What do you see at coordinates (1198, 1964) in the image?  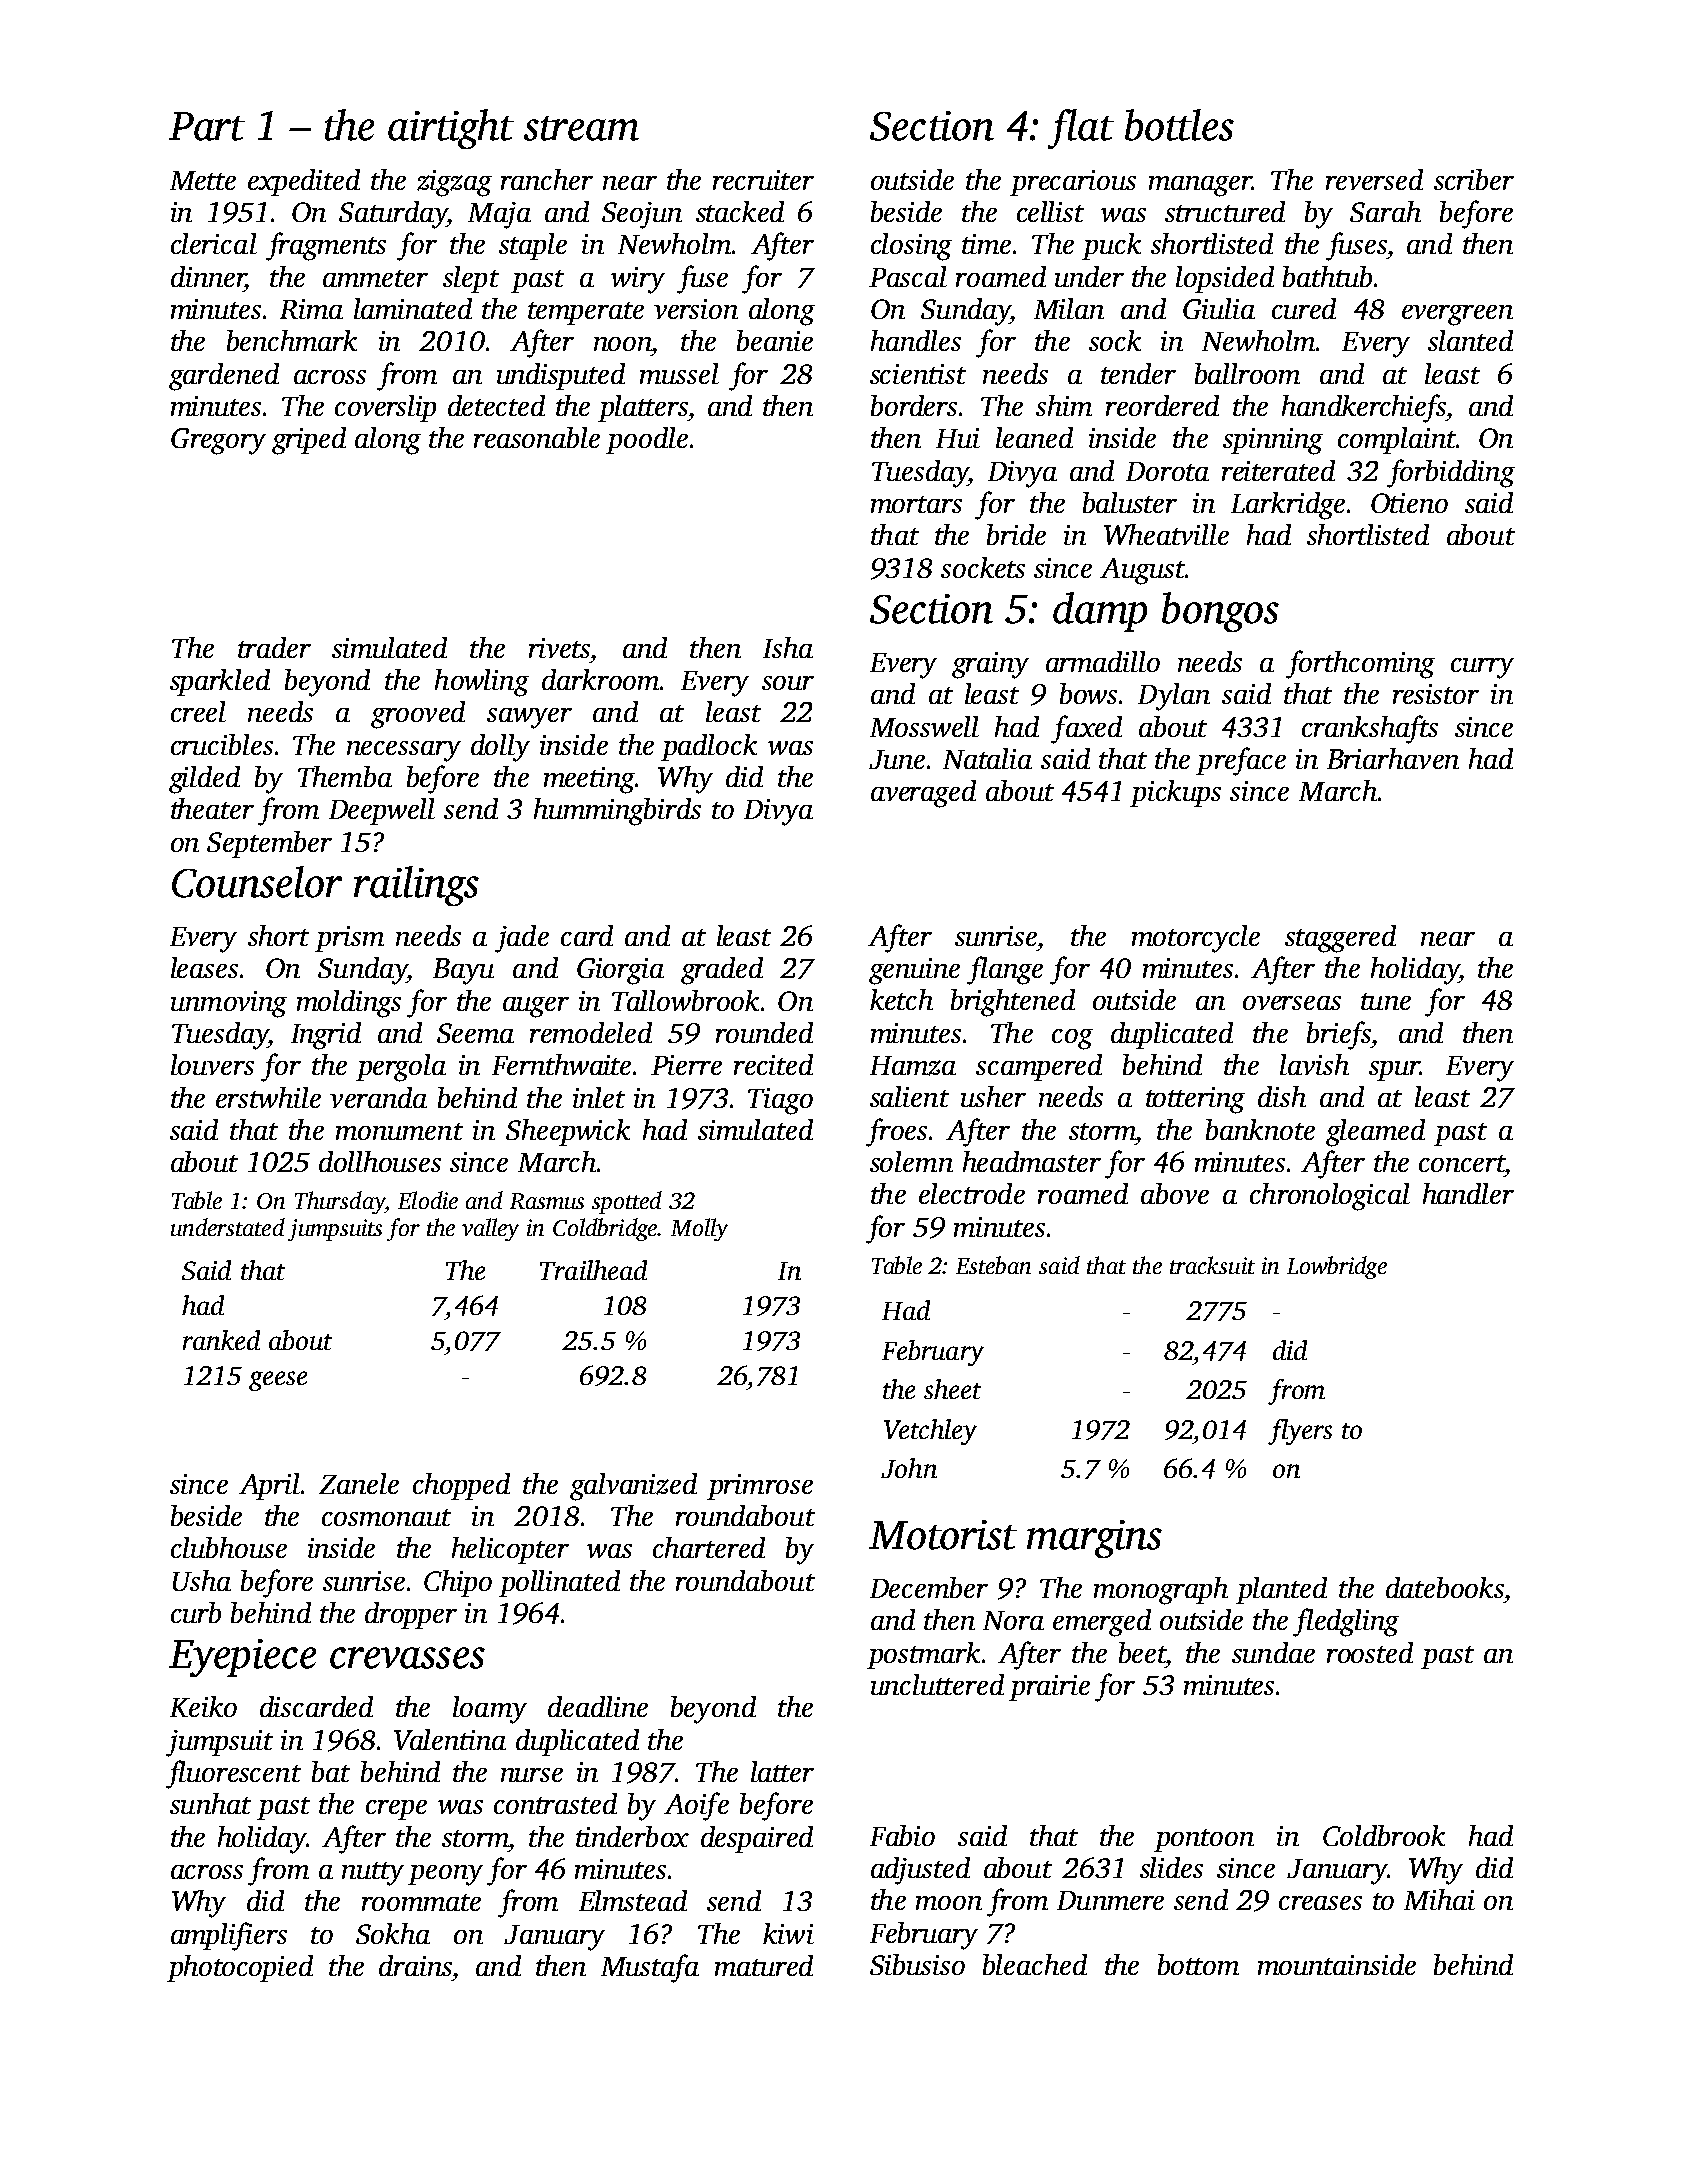 I see `bottom` at bounding box center [1198, 1964].
